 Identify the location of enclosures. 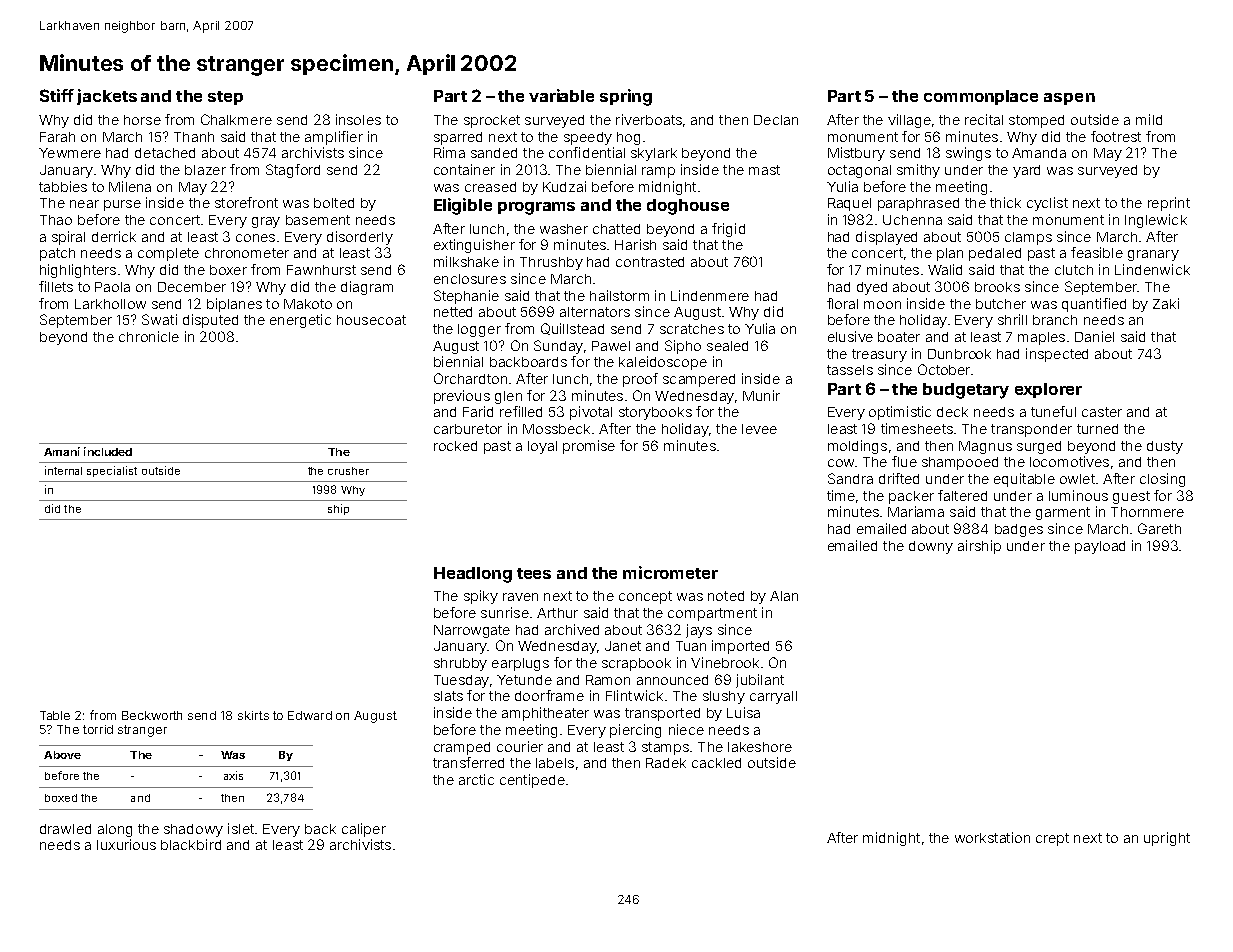
(470, 279).
